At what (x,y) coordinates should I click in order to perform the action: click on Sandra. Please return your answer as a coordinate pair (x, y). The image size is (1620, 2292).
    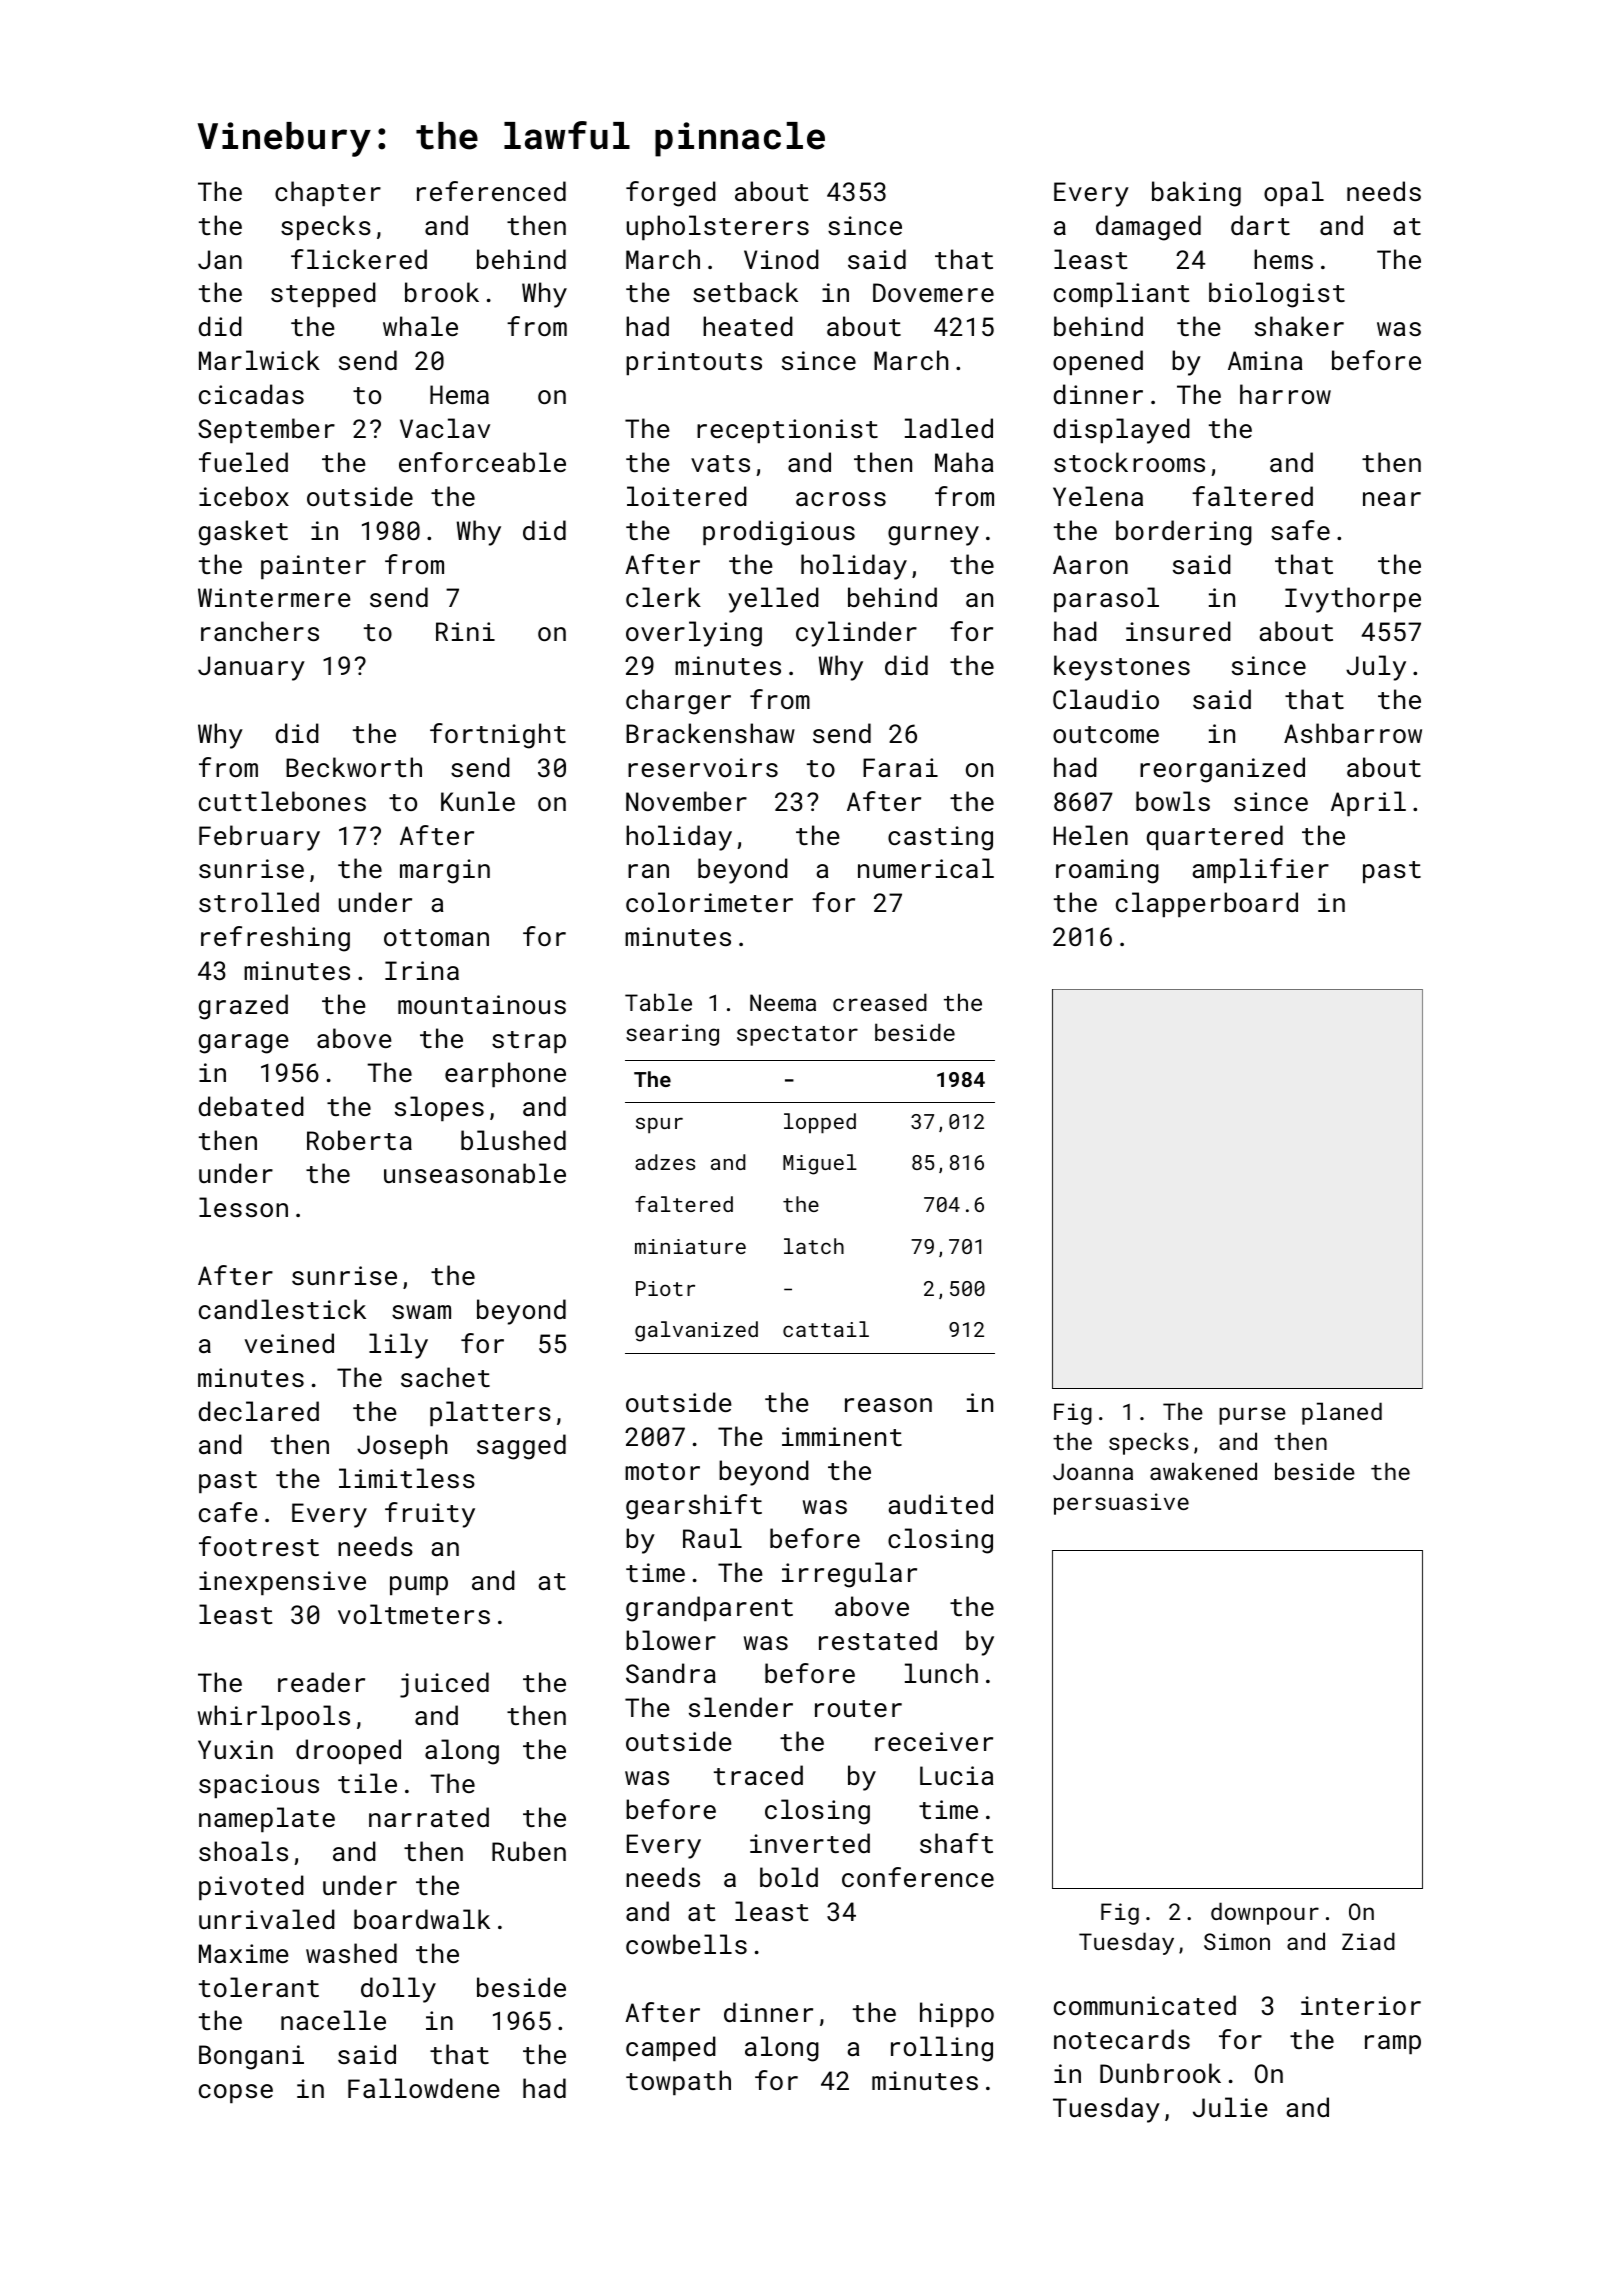
    Looking at the image, I should click on (671, 1673).
